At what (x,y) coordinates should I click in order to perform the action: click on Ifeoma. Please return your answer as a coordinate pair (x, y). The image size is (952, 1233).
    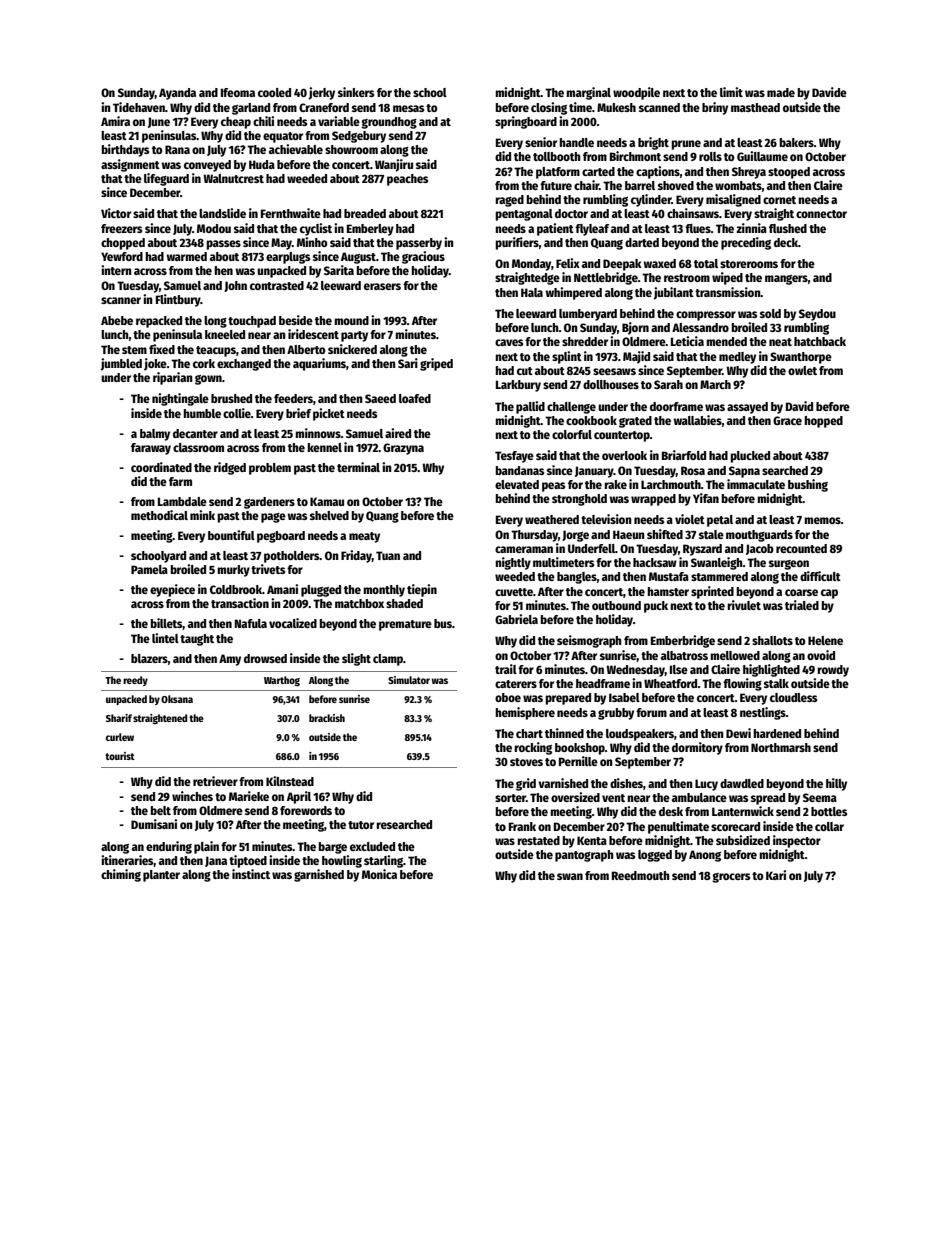
    Looking at the image, I should click on (238, 92).
